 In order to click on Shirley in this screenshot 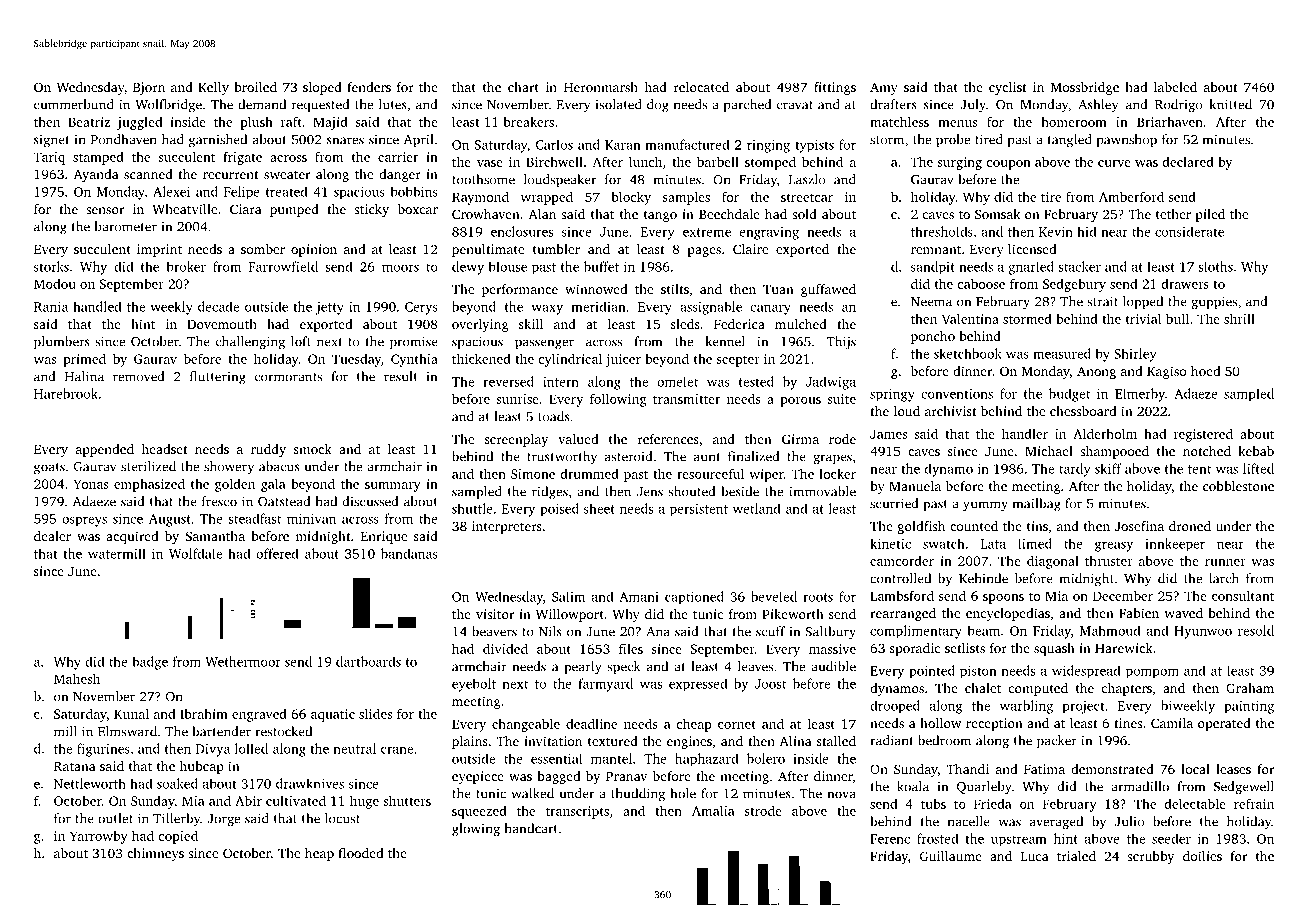, I will do `click(1135, 355)`.
